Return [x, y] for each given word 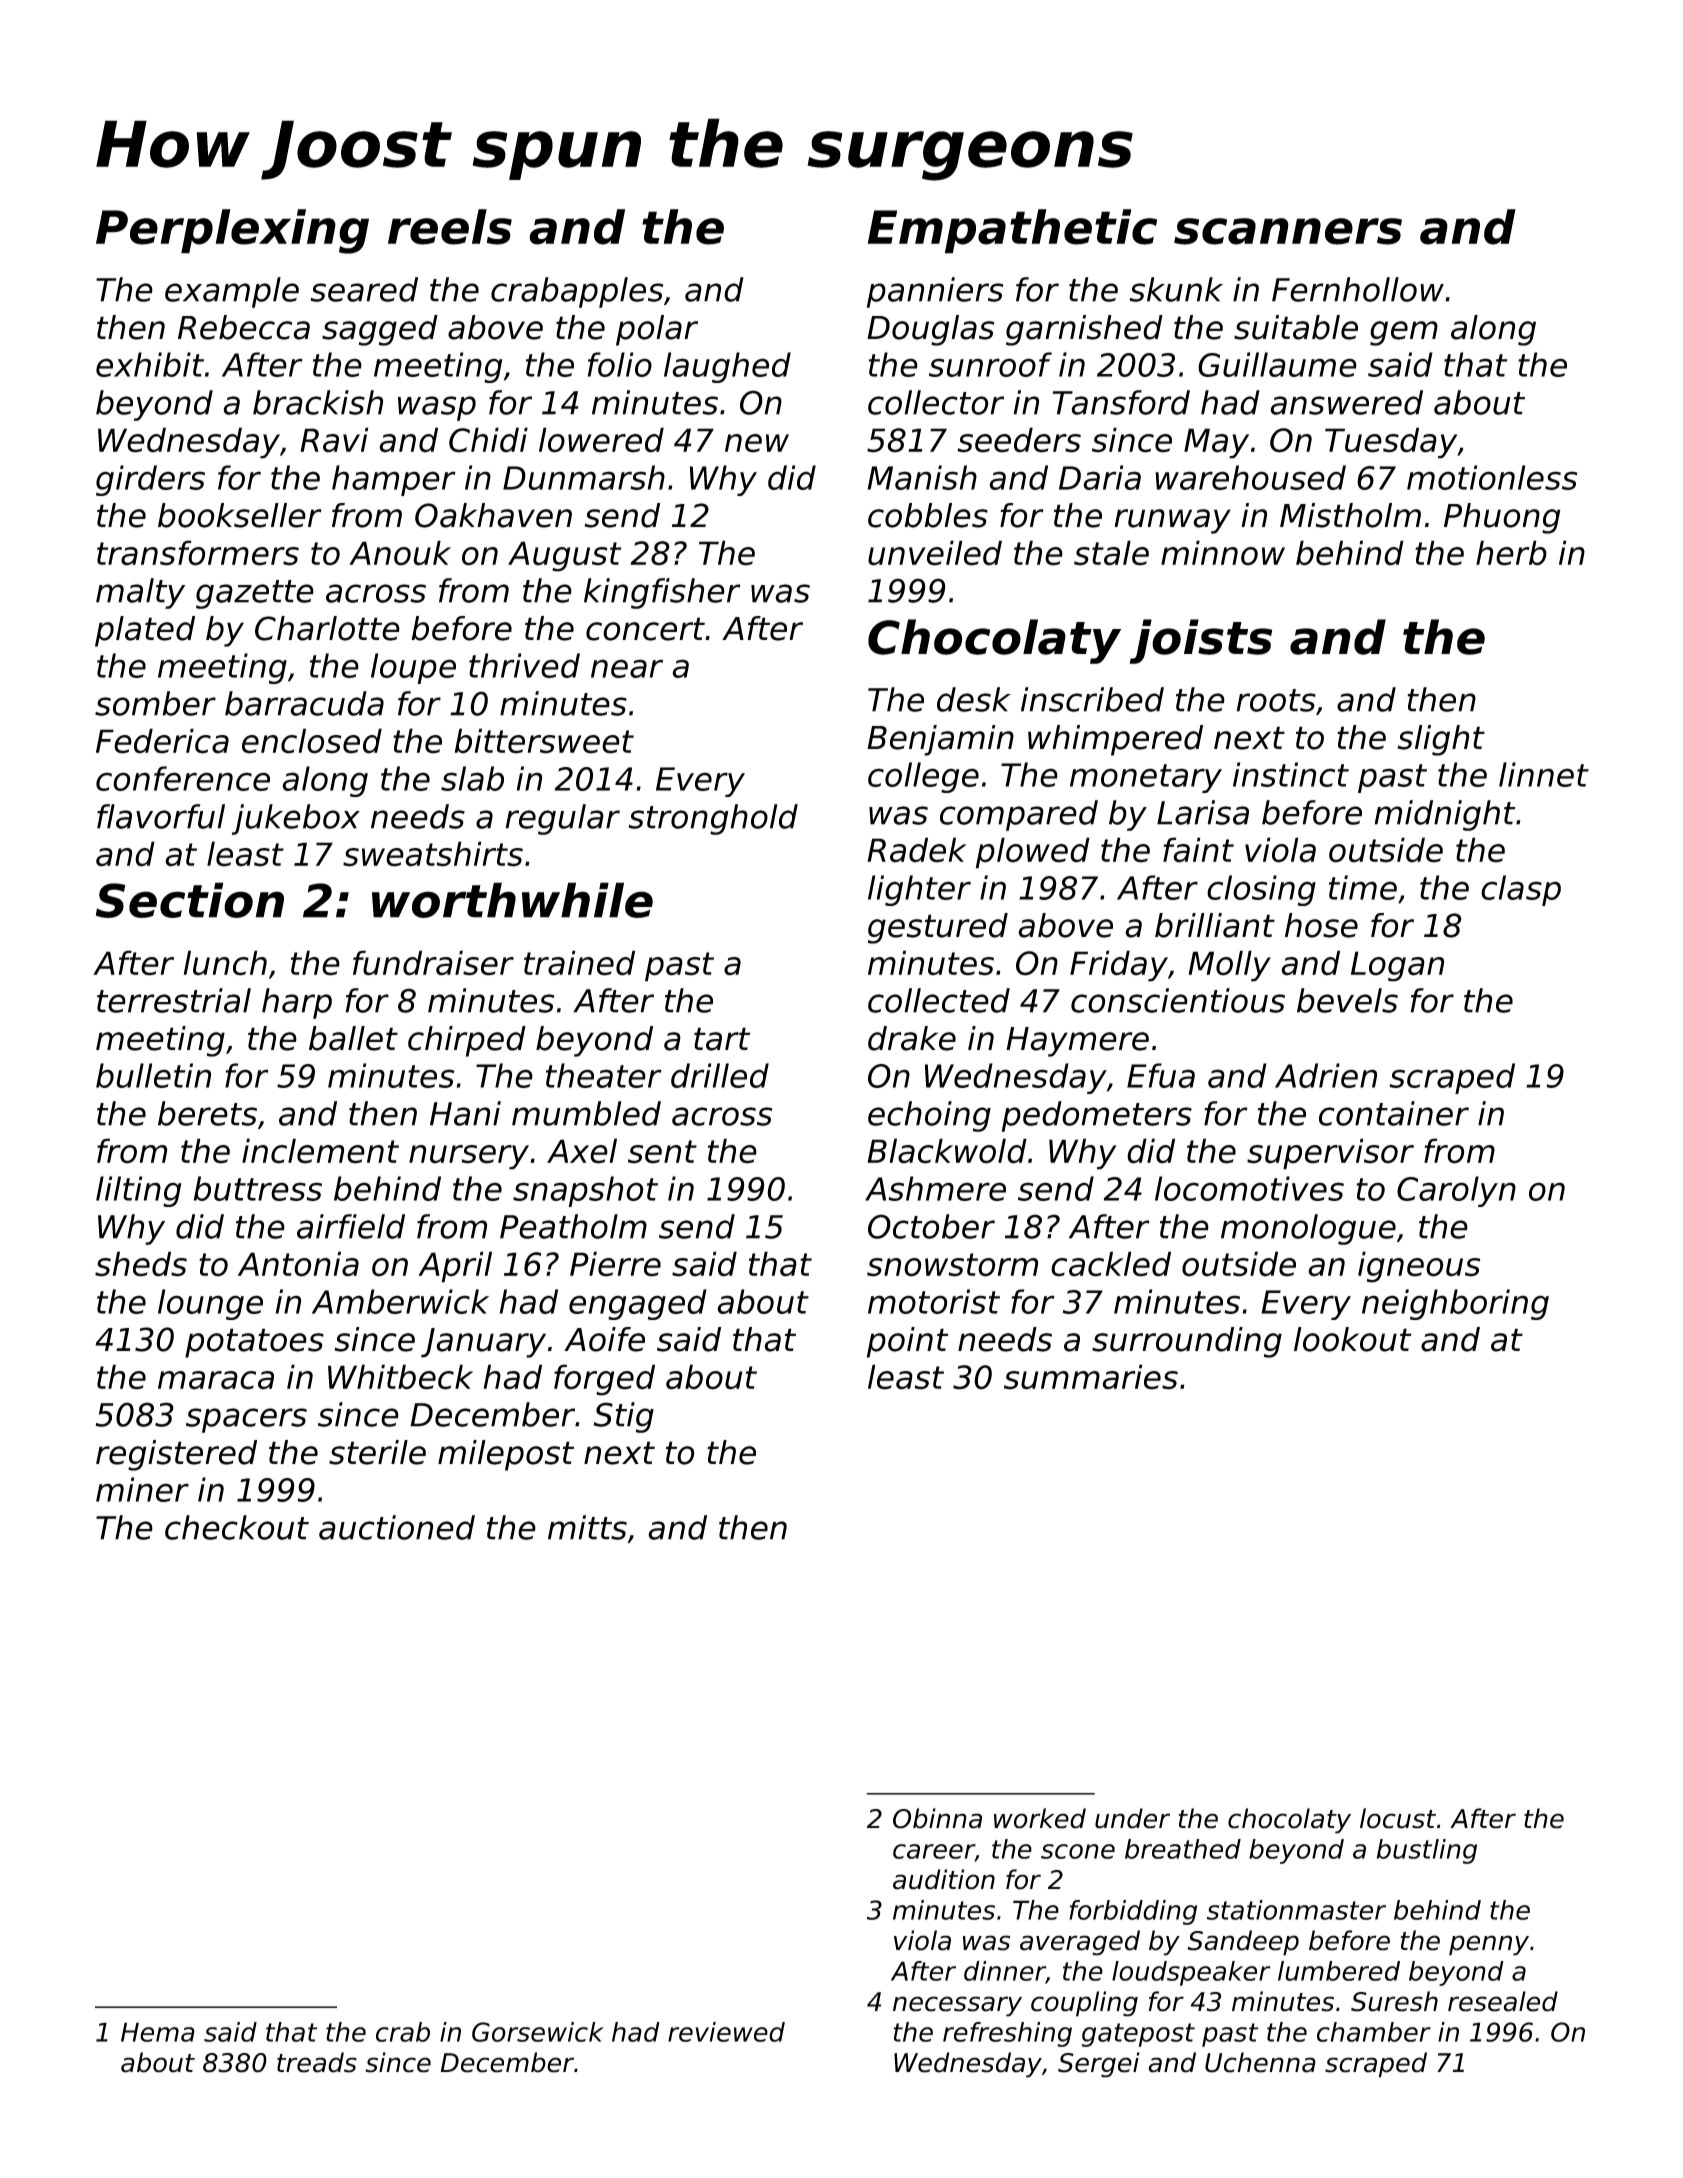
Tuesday [1391, 443]
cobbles [928, 515]
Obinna [937, 1818]
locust [1398, 1818]
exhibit [150, 364]
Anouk [400, 553]
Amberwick [400, 1301]
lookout [1353, 1339]
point [908, 1342]
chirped [467, 1041]
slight [1441, 740]
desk [974, 699]
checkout [237, 1527]
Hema [158, 2032]
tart [722, 1039]
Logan [1397, 966]
